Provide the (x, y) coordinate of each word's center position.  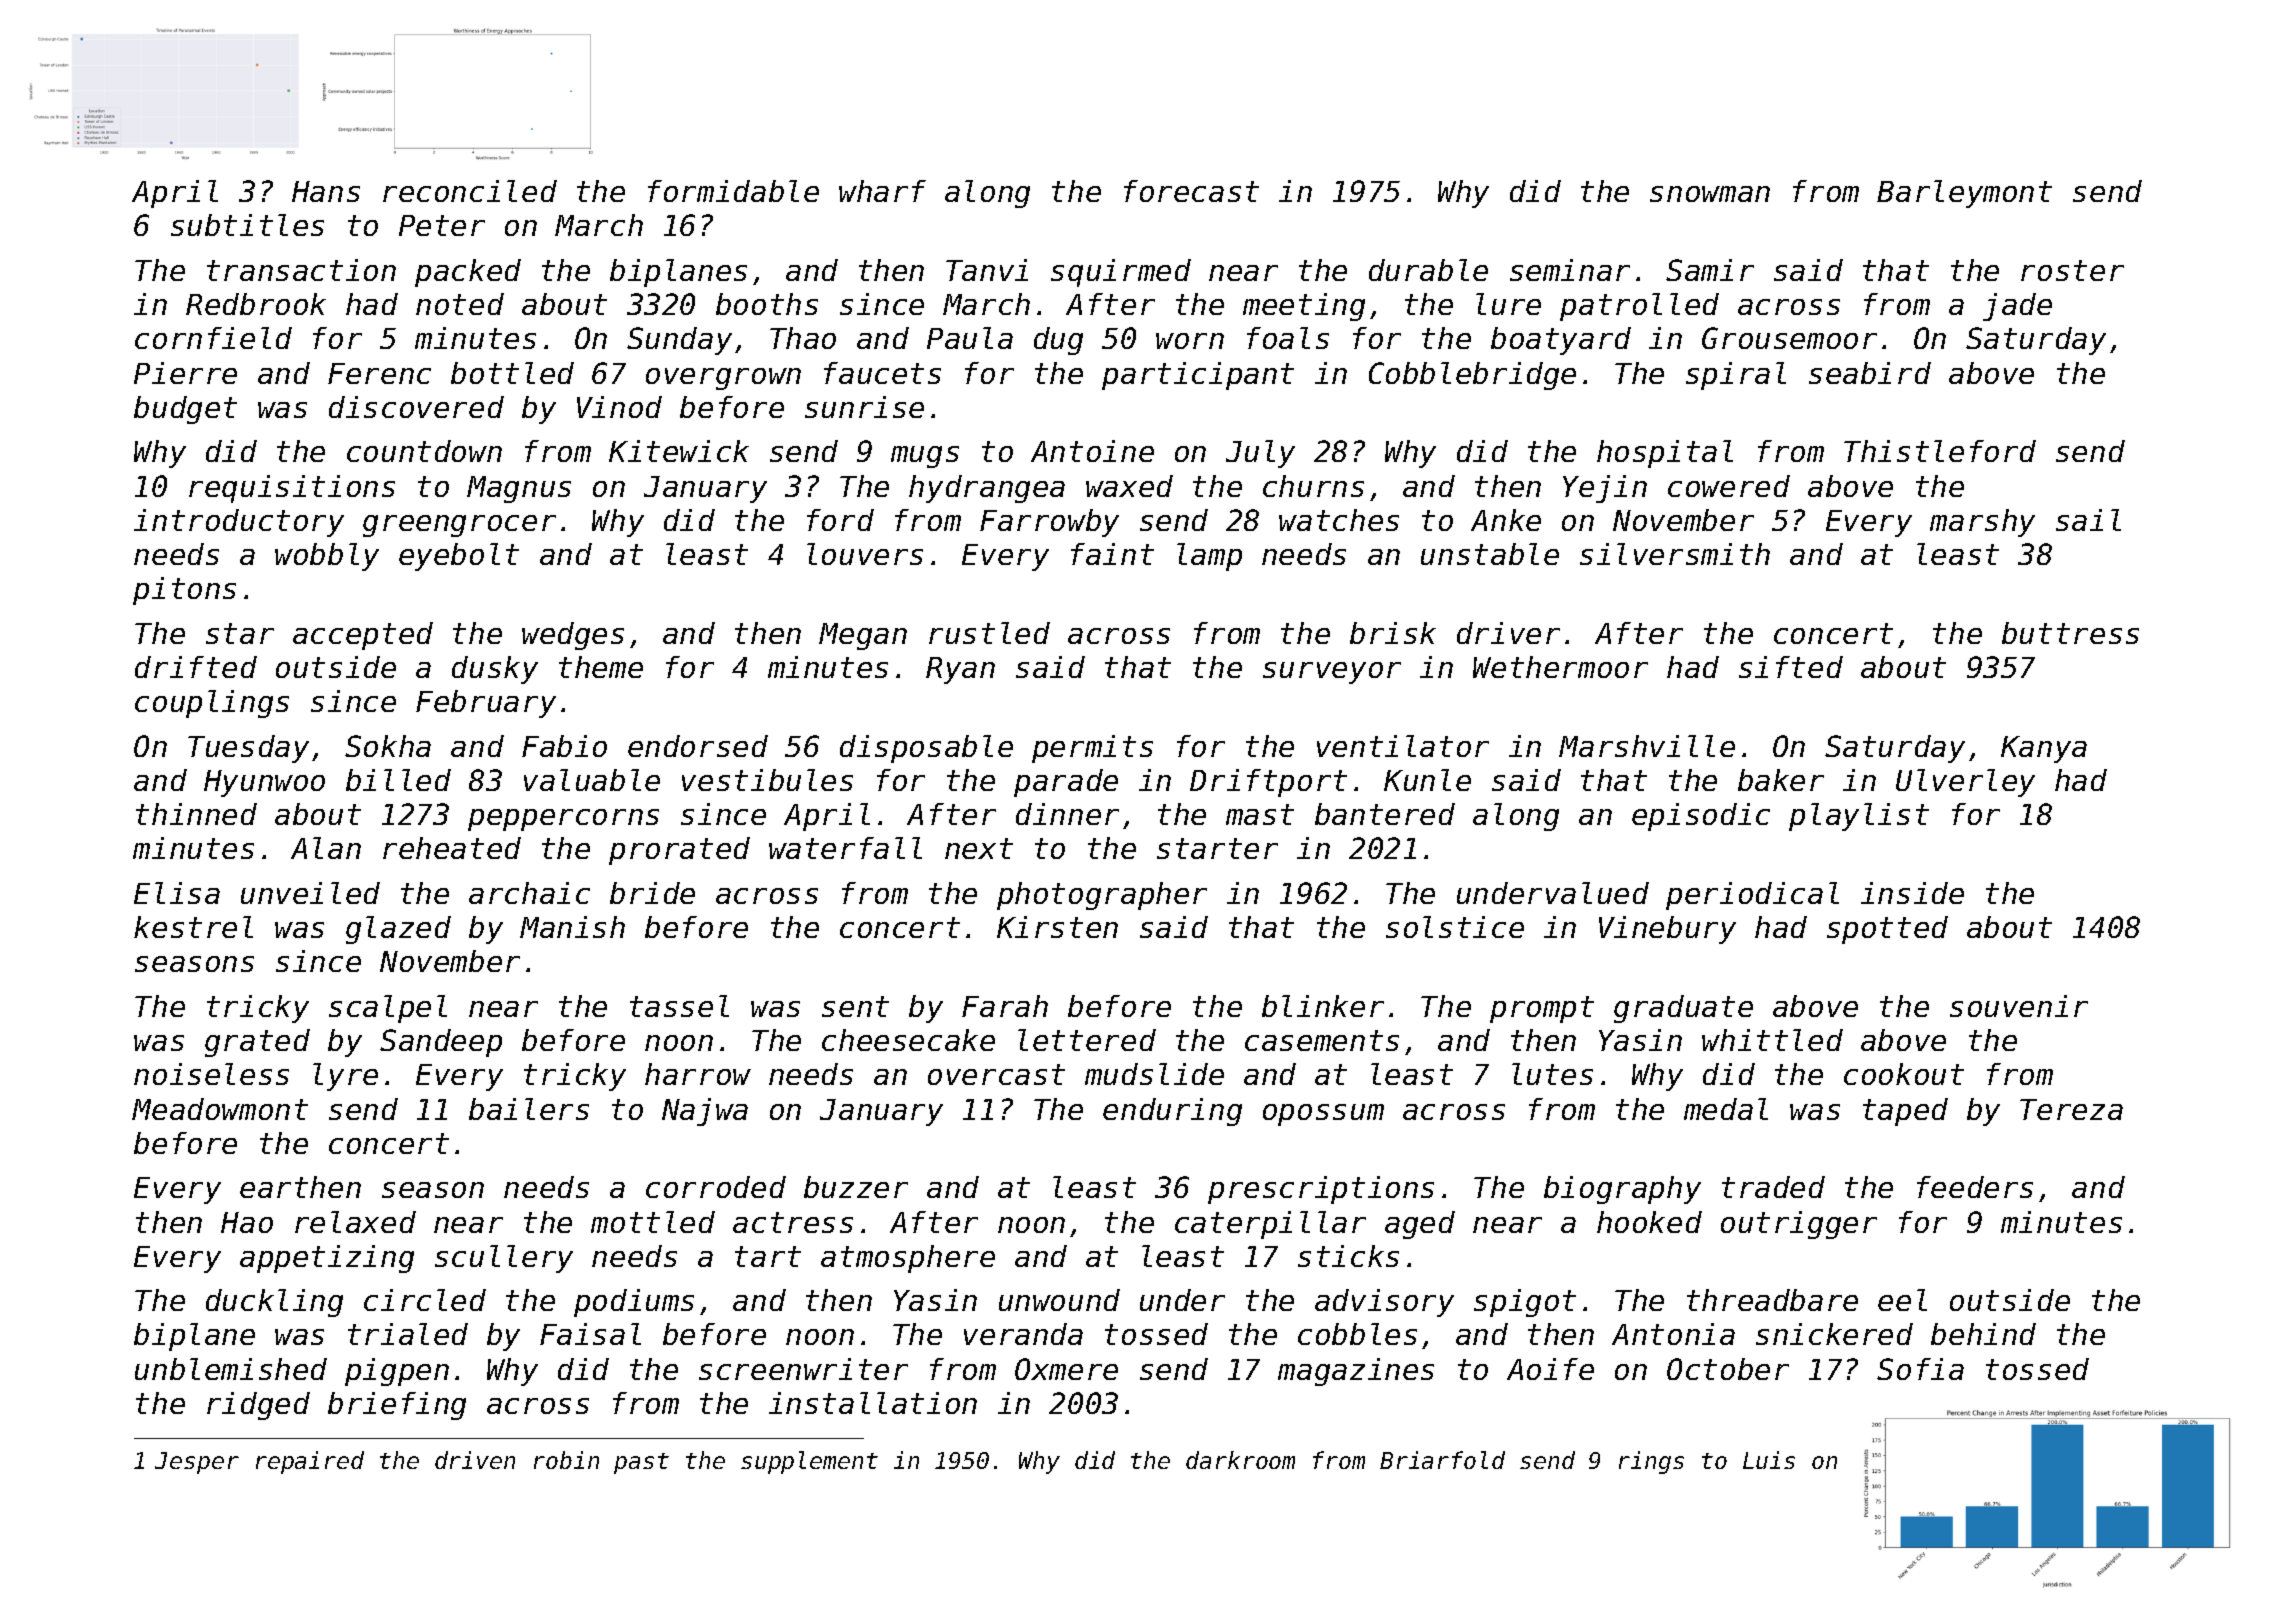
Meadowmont (220, 1109)
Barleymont (1964, 194)
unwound (1059, 1300)
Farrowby (1049, 523)
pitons (184, 591)
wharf (882, 191)
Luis (1769, 1460)
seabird (1870, 373)
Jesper (197, 1463)
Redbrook (256, 304)
